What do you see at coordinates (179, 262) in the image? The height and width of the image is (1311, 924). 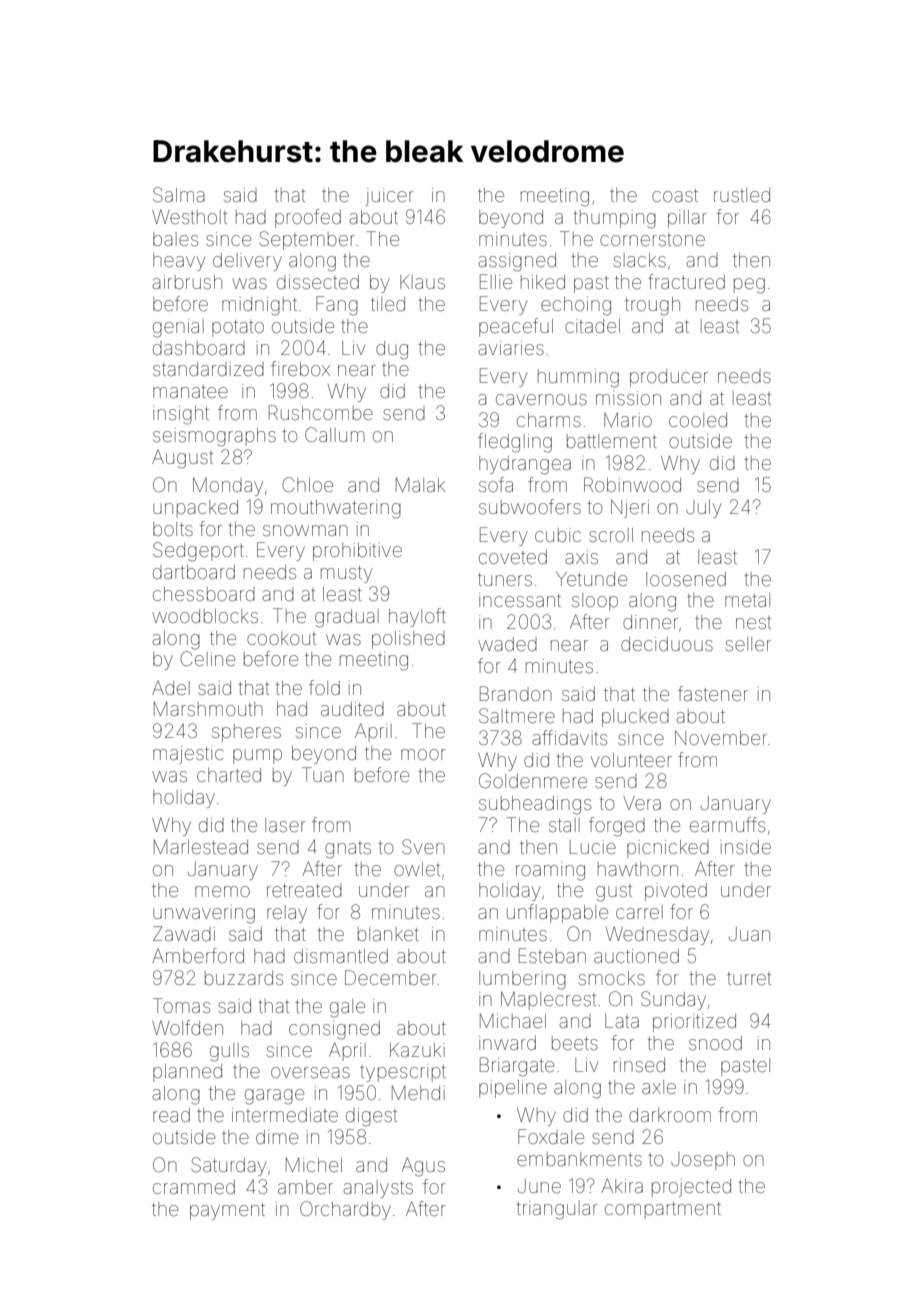 I see `heavy` at bounding box center [179, 262].
